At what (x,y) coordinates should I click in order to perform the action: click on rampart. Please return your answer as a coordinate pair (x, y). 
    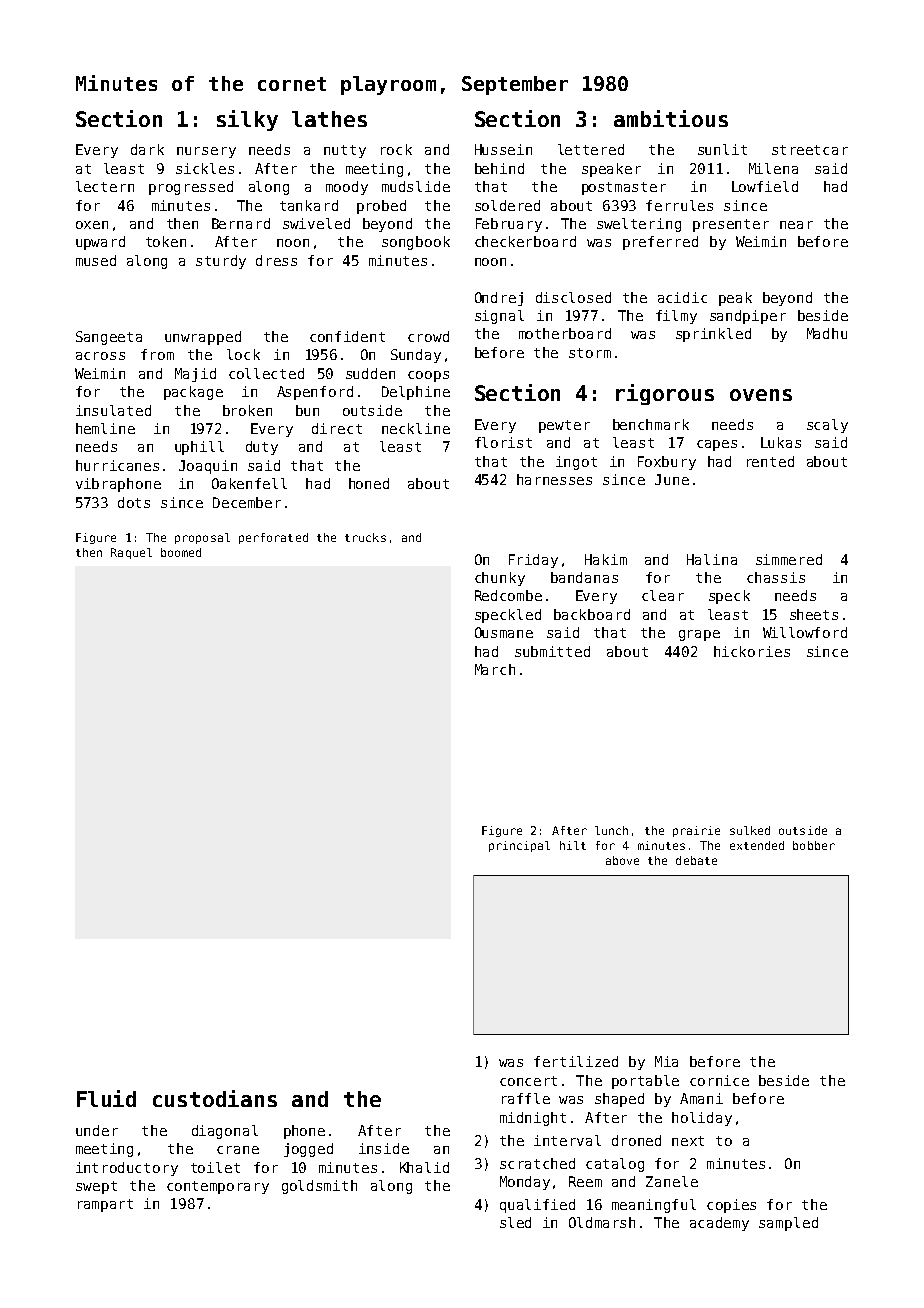
    Looking at the image, I should click on (105, 1205).
